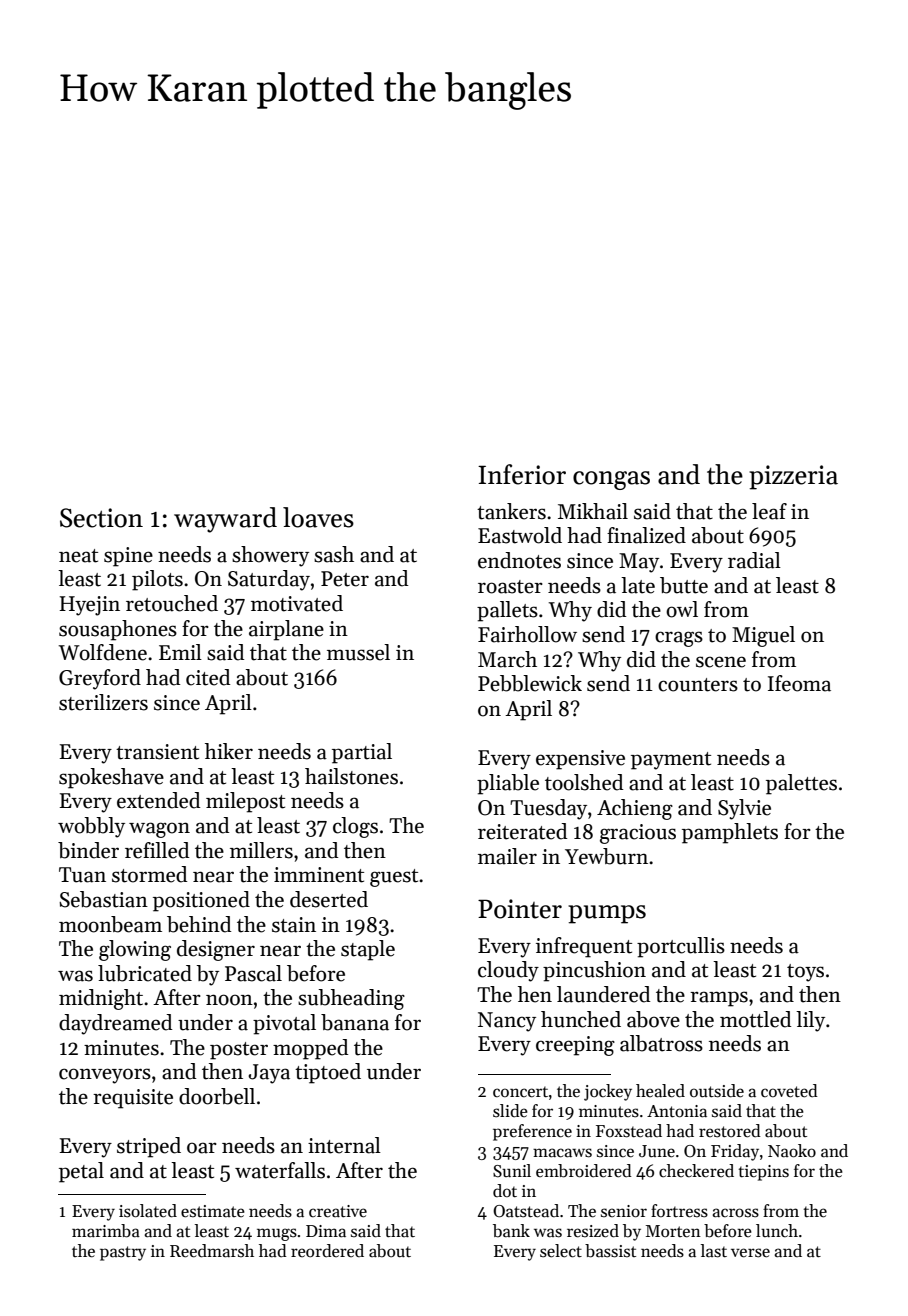 This document has height=1316, width=908. I want to click on May, so click(639, 563).
